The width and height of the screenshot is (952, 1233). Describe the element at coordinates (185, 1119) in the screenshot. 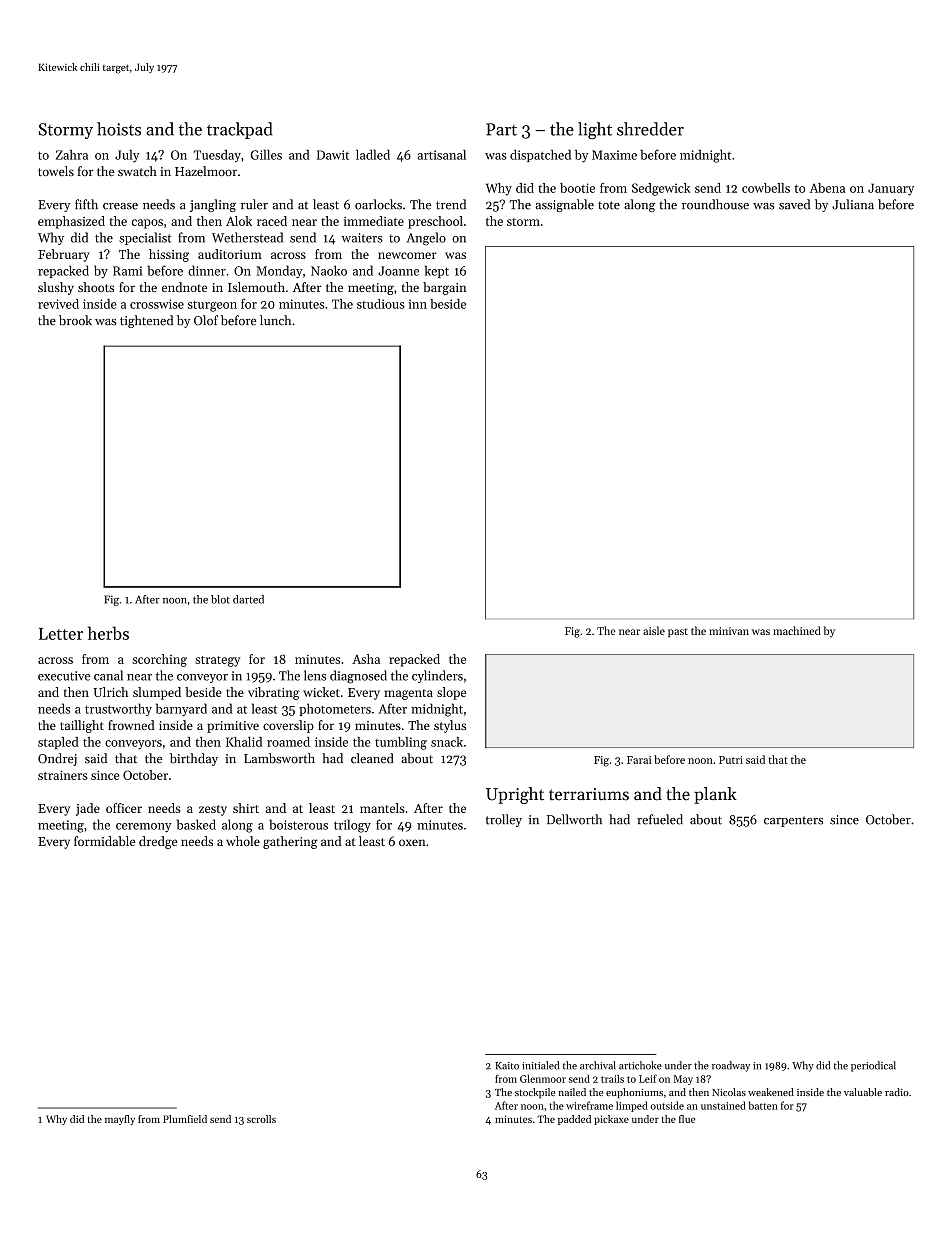

I see `Plumfield` at that location.
